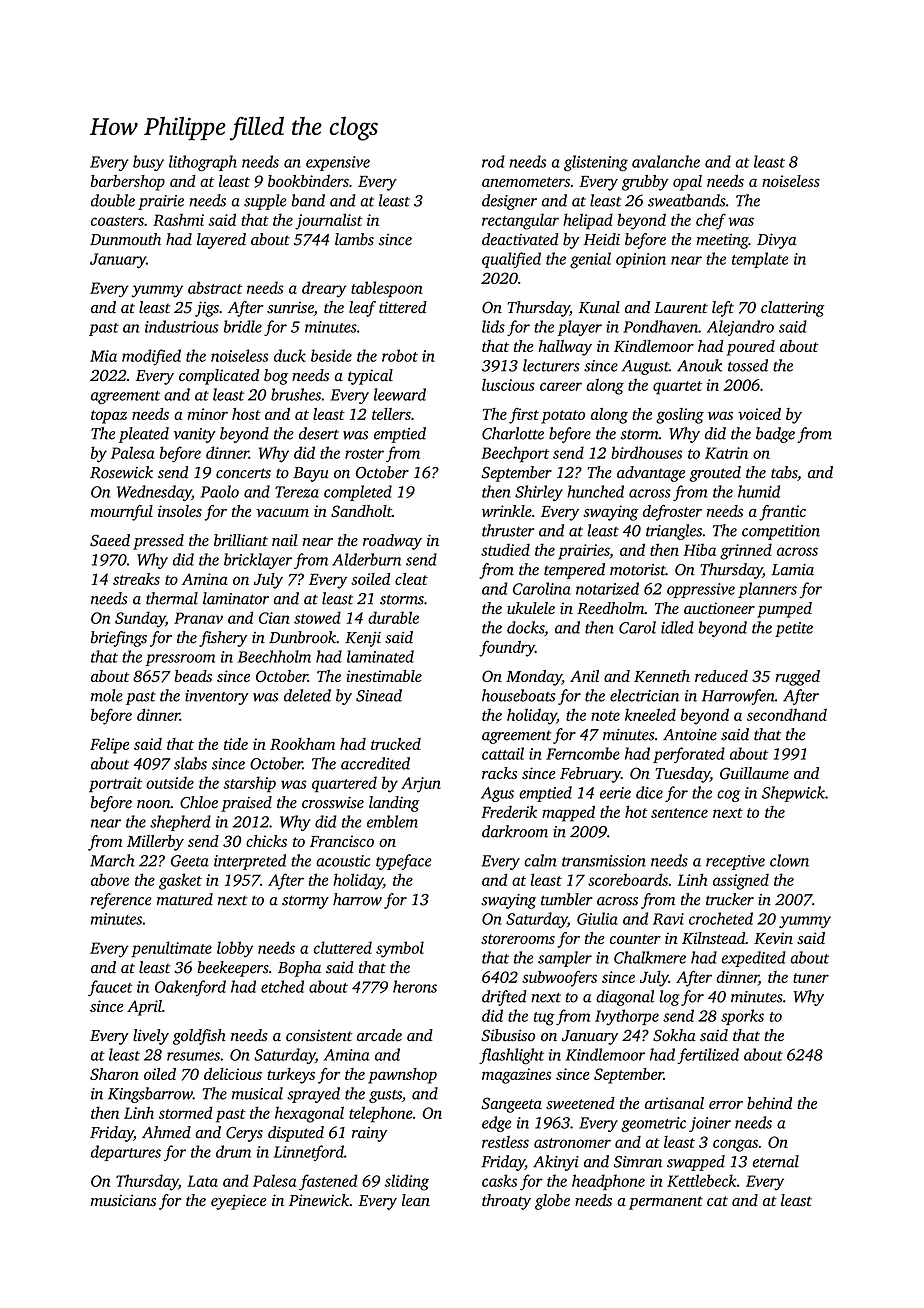 The image size is (924, 1308). I want to click on Charlotte, so click(513, 433).
